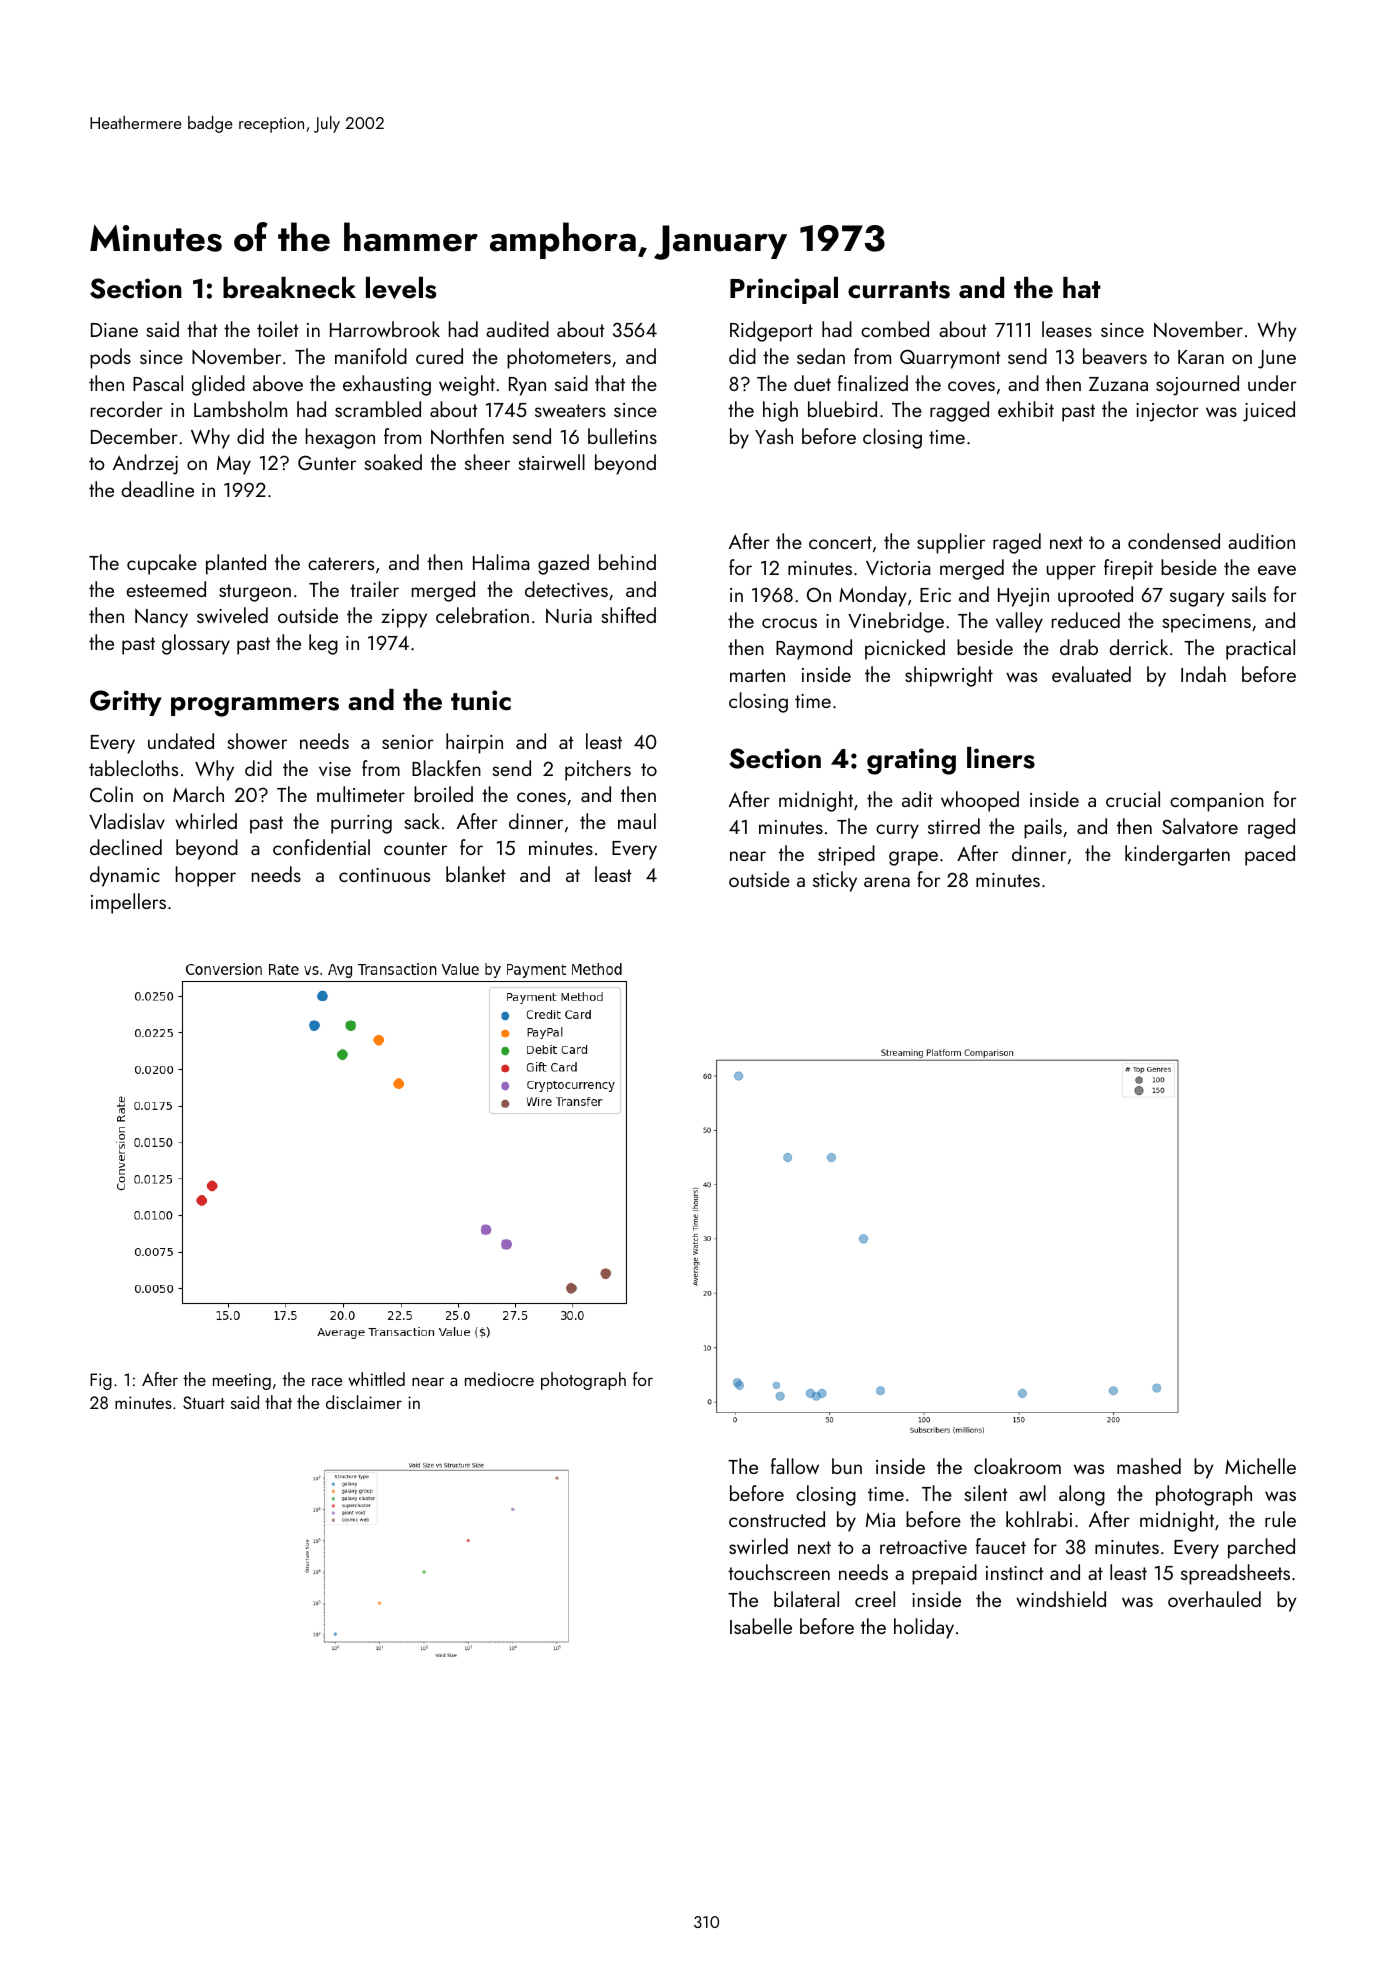 This page has width=1386, height=1969. What do you see at coordinates (401, 288) in the page?
I see `levels` at bounding box center [401, 288].
